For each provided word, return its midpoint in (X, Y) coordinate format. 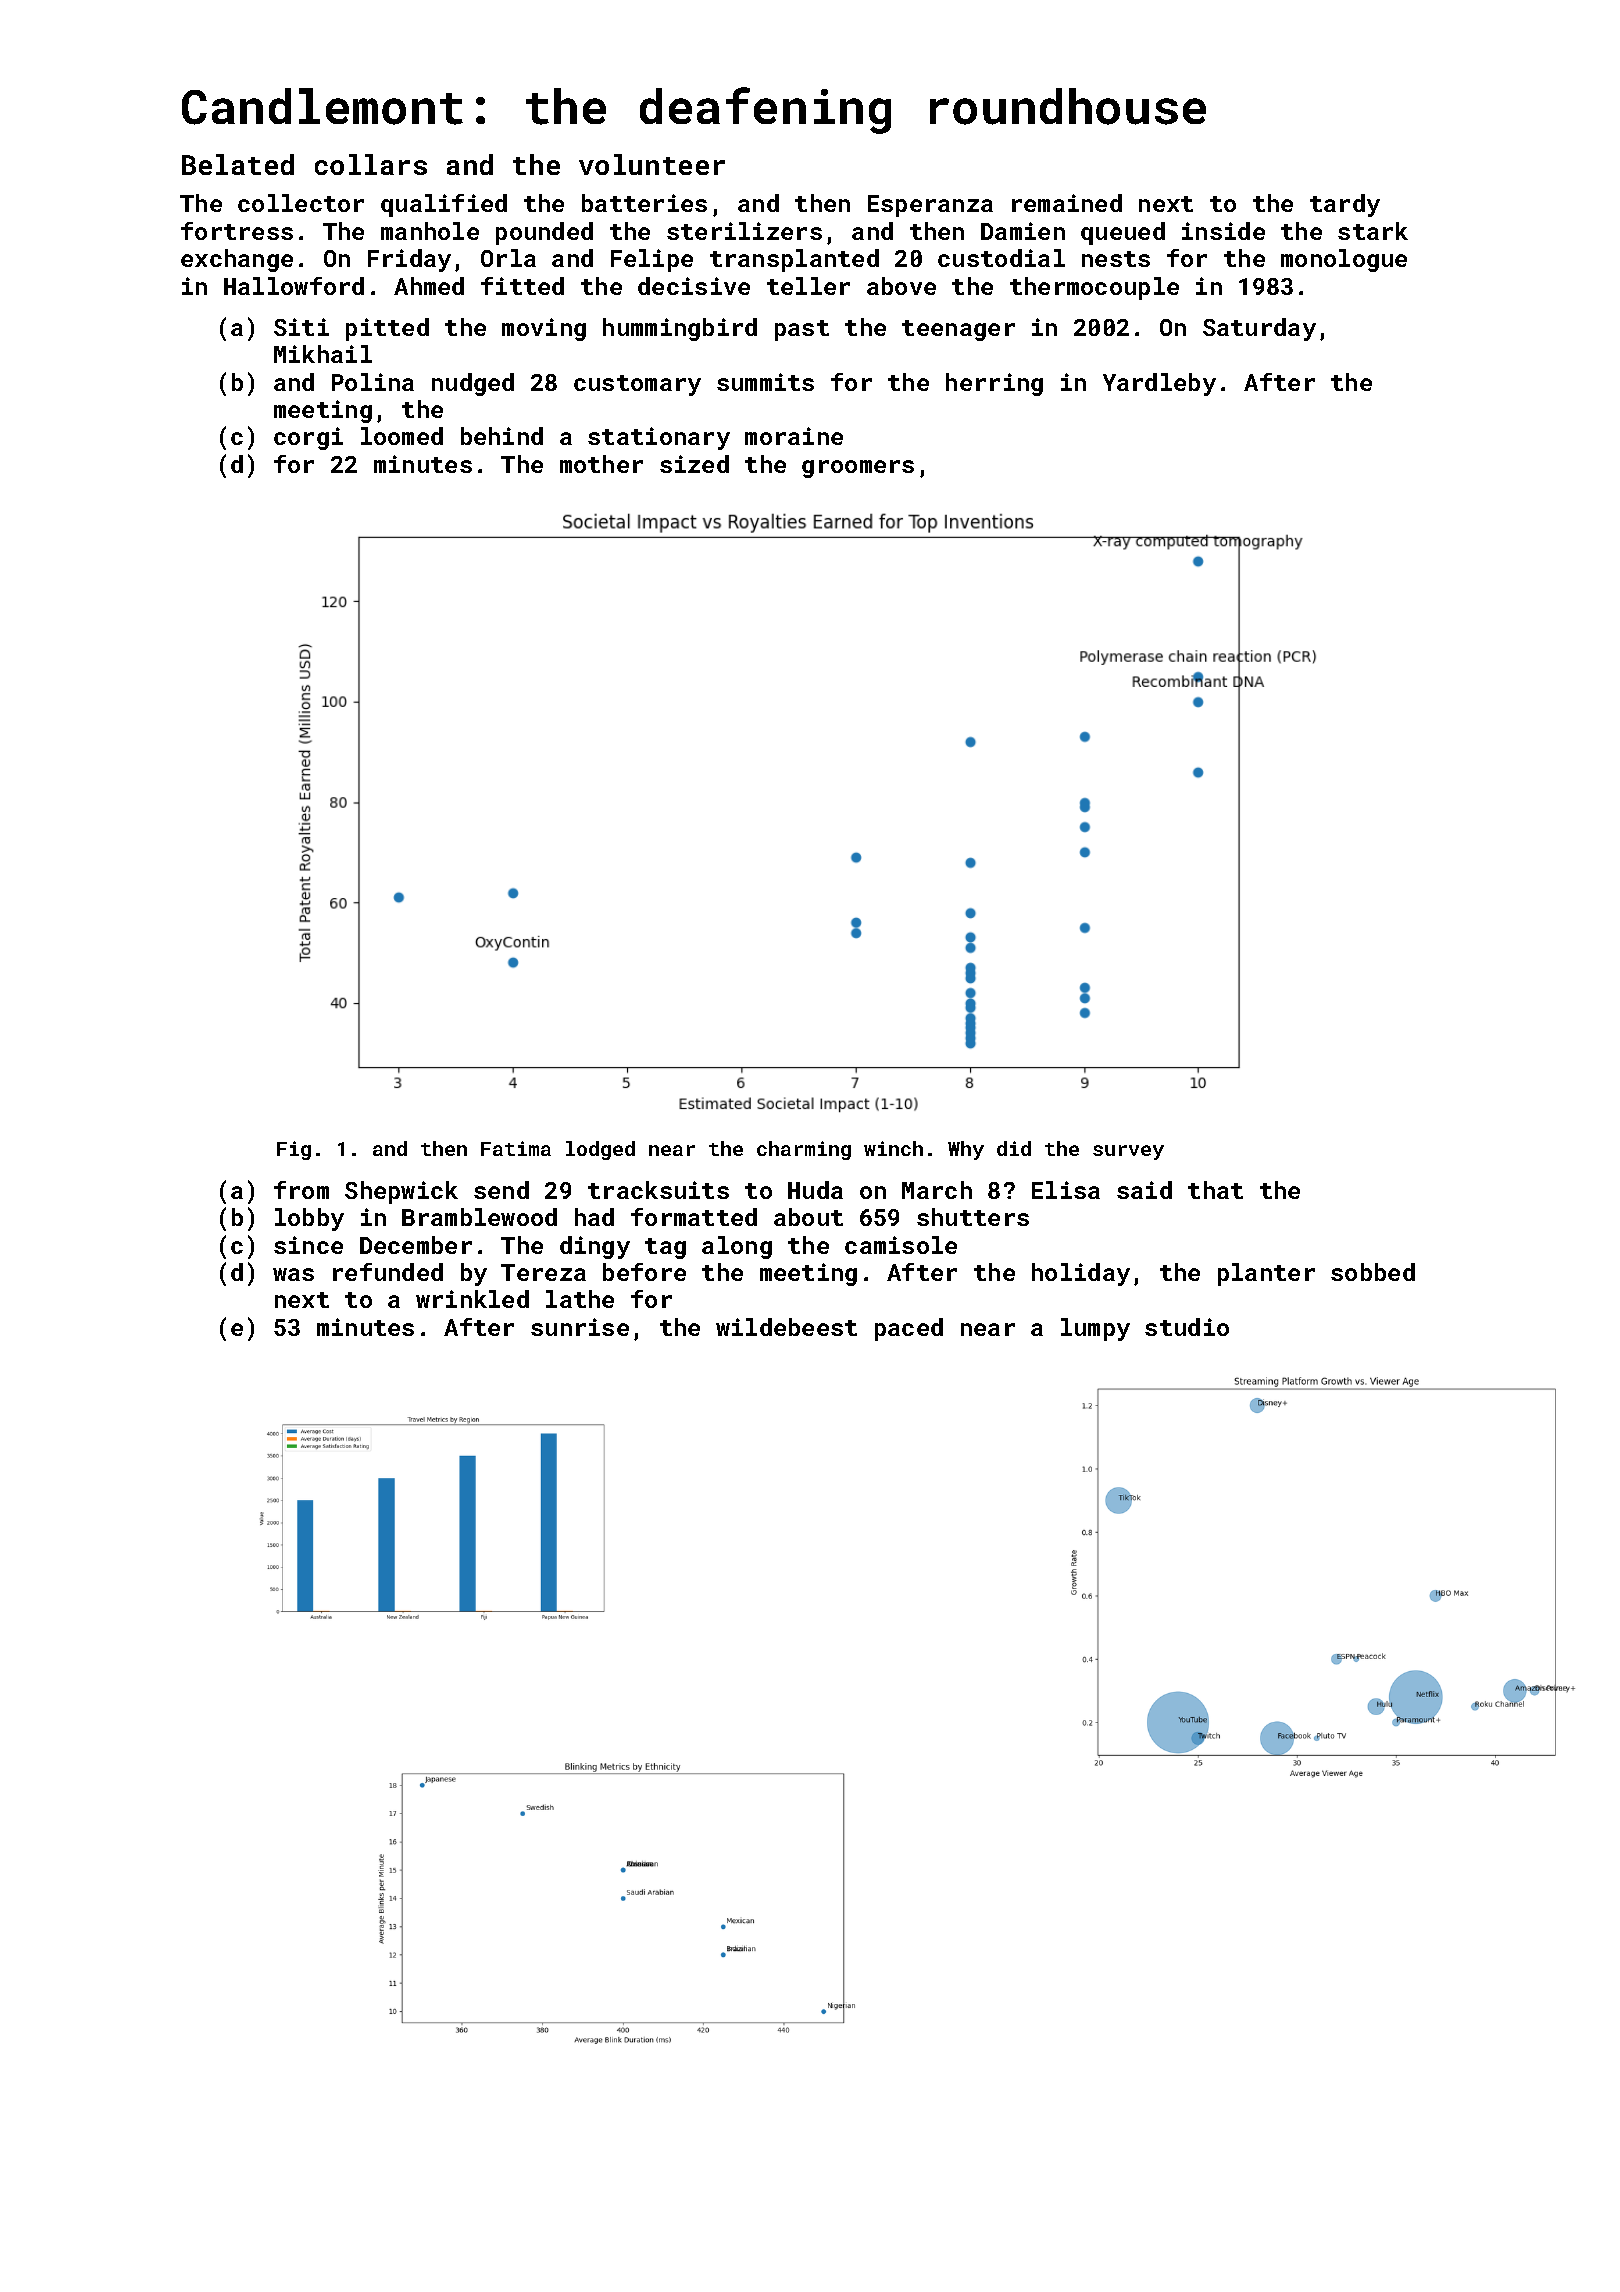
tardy (1345, 205)
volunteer (652, 164)
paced (909, 1329)
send (501, 1190)
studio (1187, 1327)
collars (371, 164)
